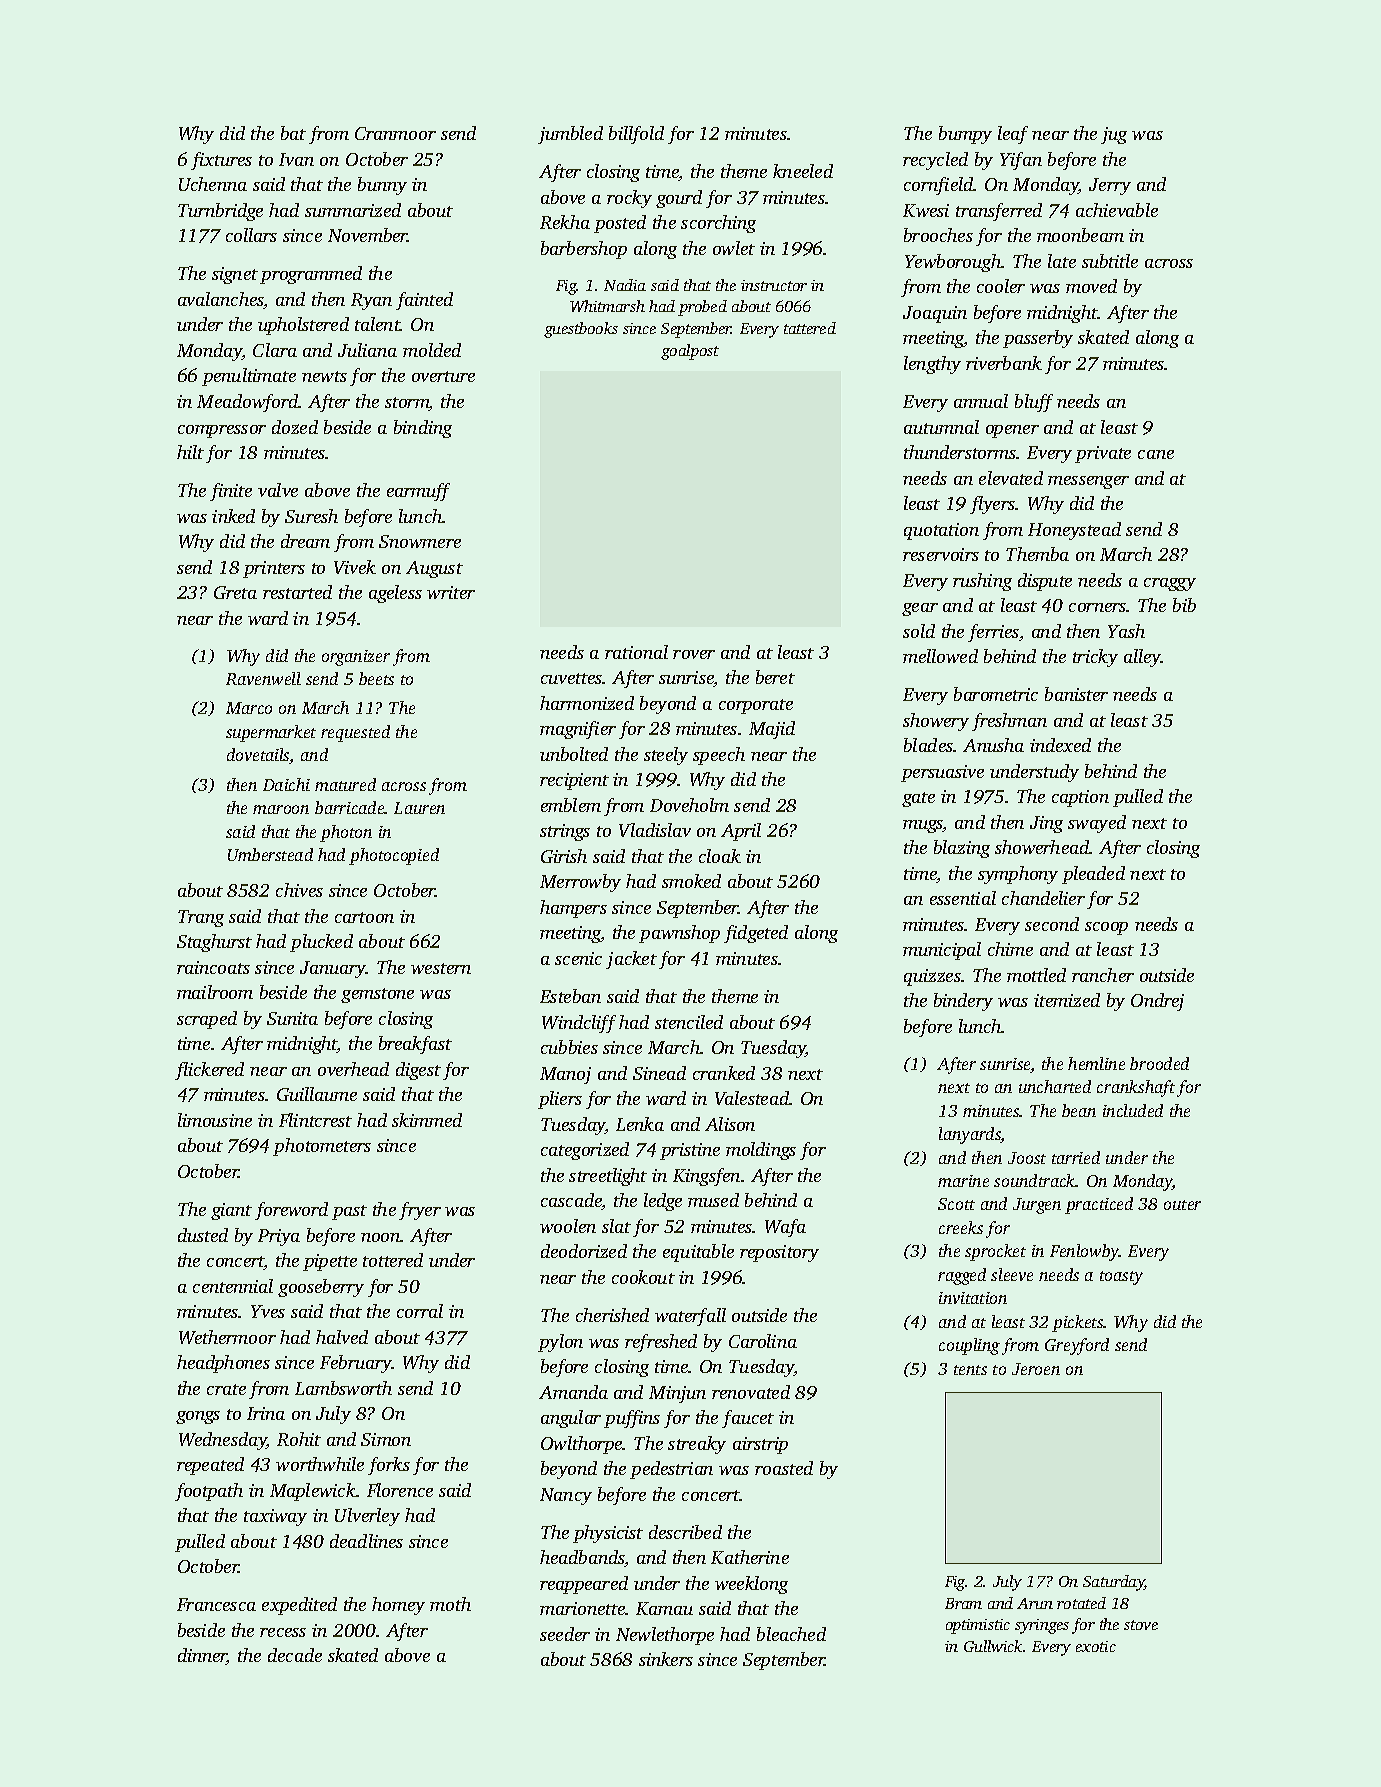  I want to click on gate, so click(918, 799).
